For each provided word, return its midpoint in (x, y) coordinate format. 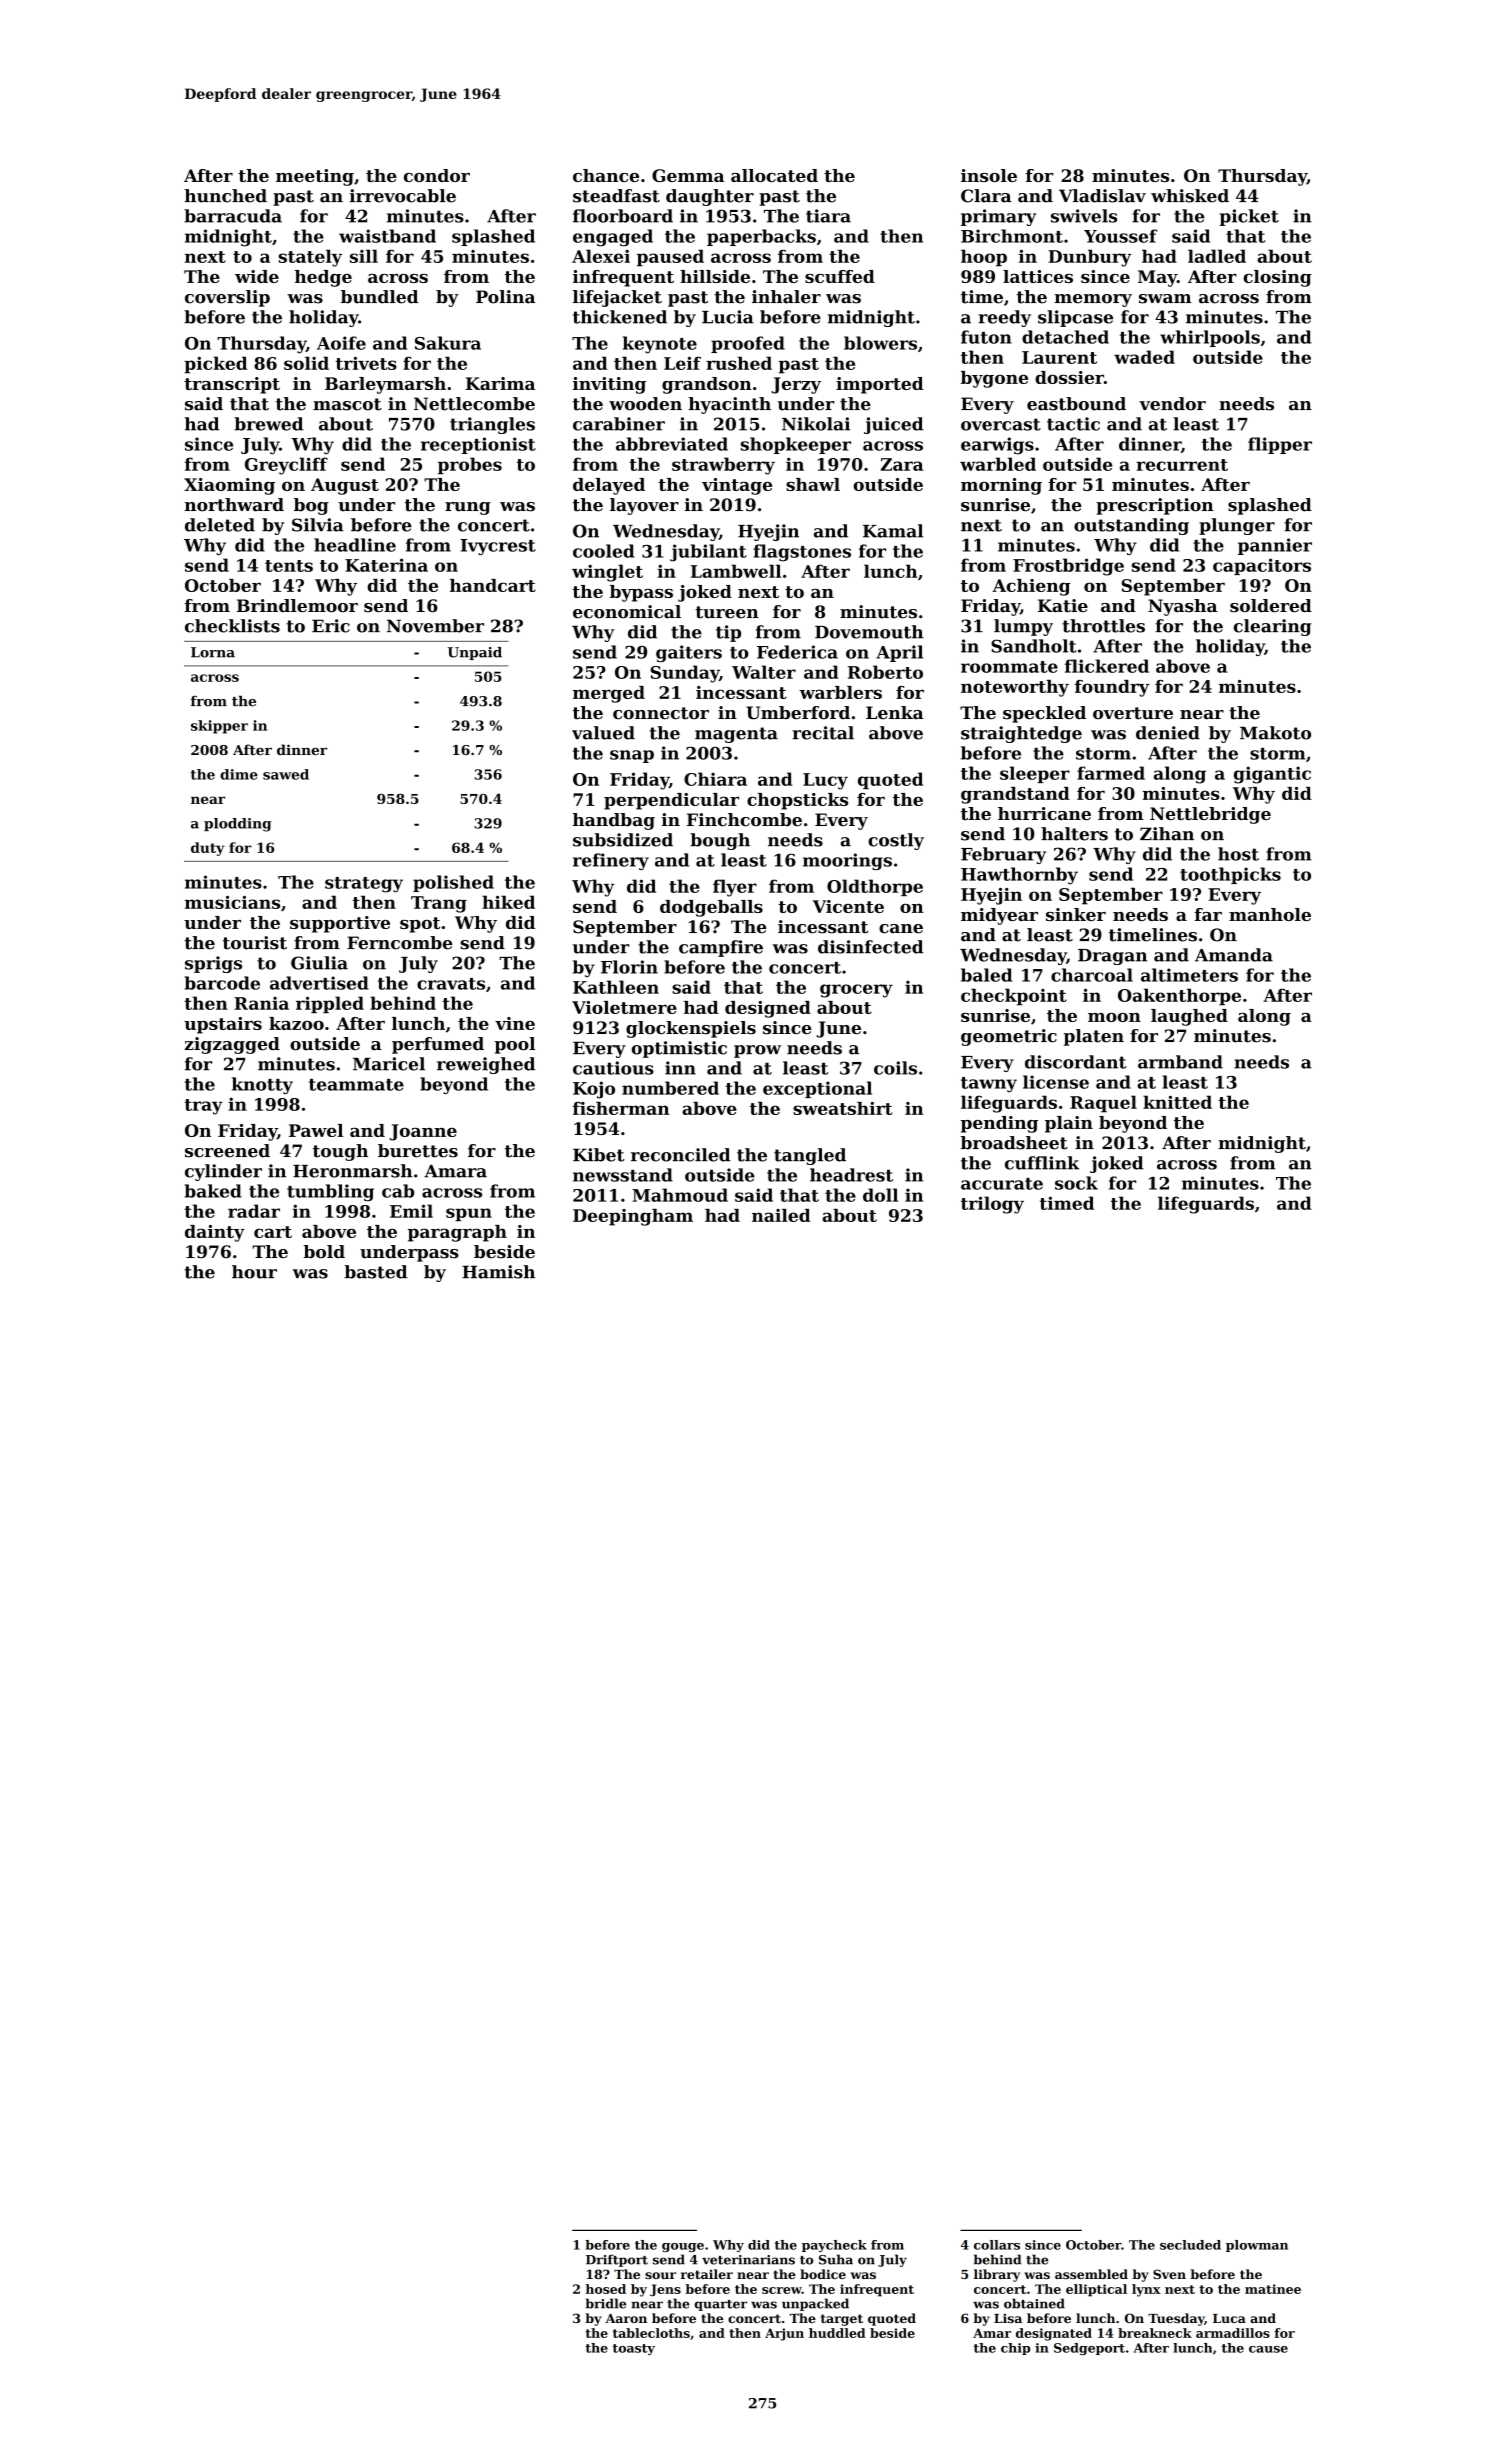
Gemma (688, 175)
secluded (1190, 2245)
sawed (286, 774)
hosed (606, 2289)
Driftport (617, 2260)
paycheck (834, 2246)
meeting (315, 177)
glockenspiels (691, 1029)
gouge (683, 2247)
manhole (1270, 914)
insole (989, 175)
